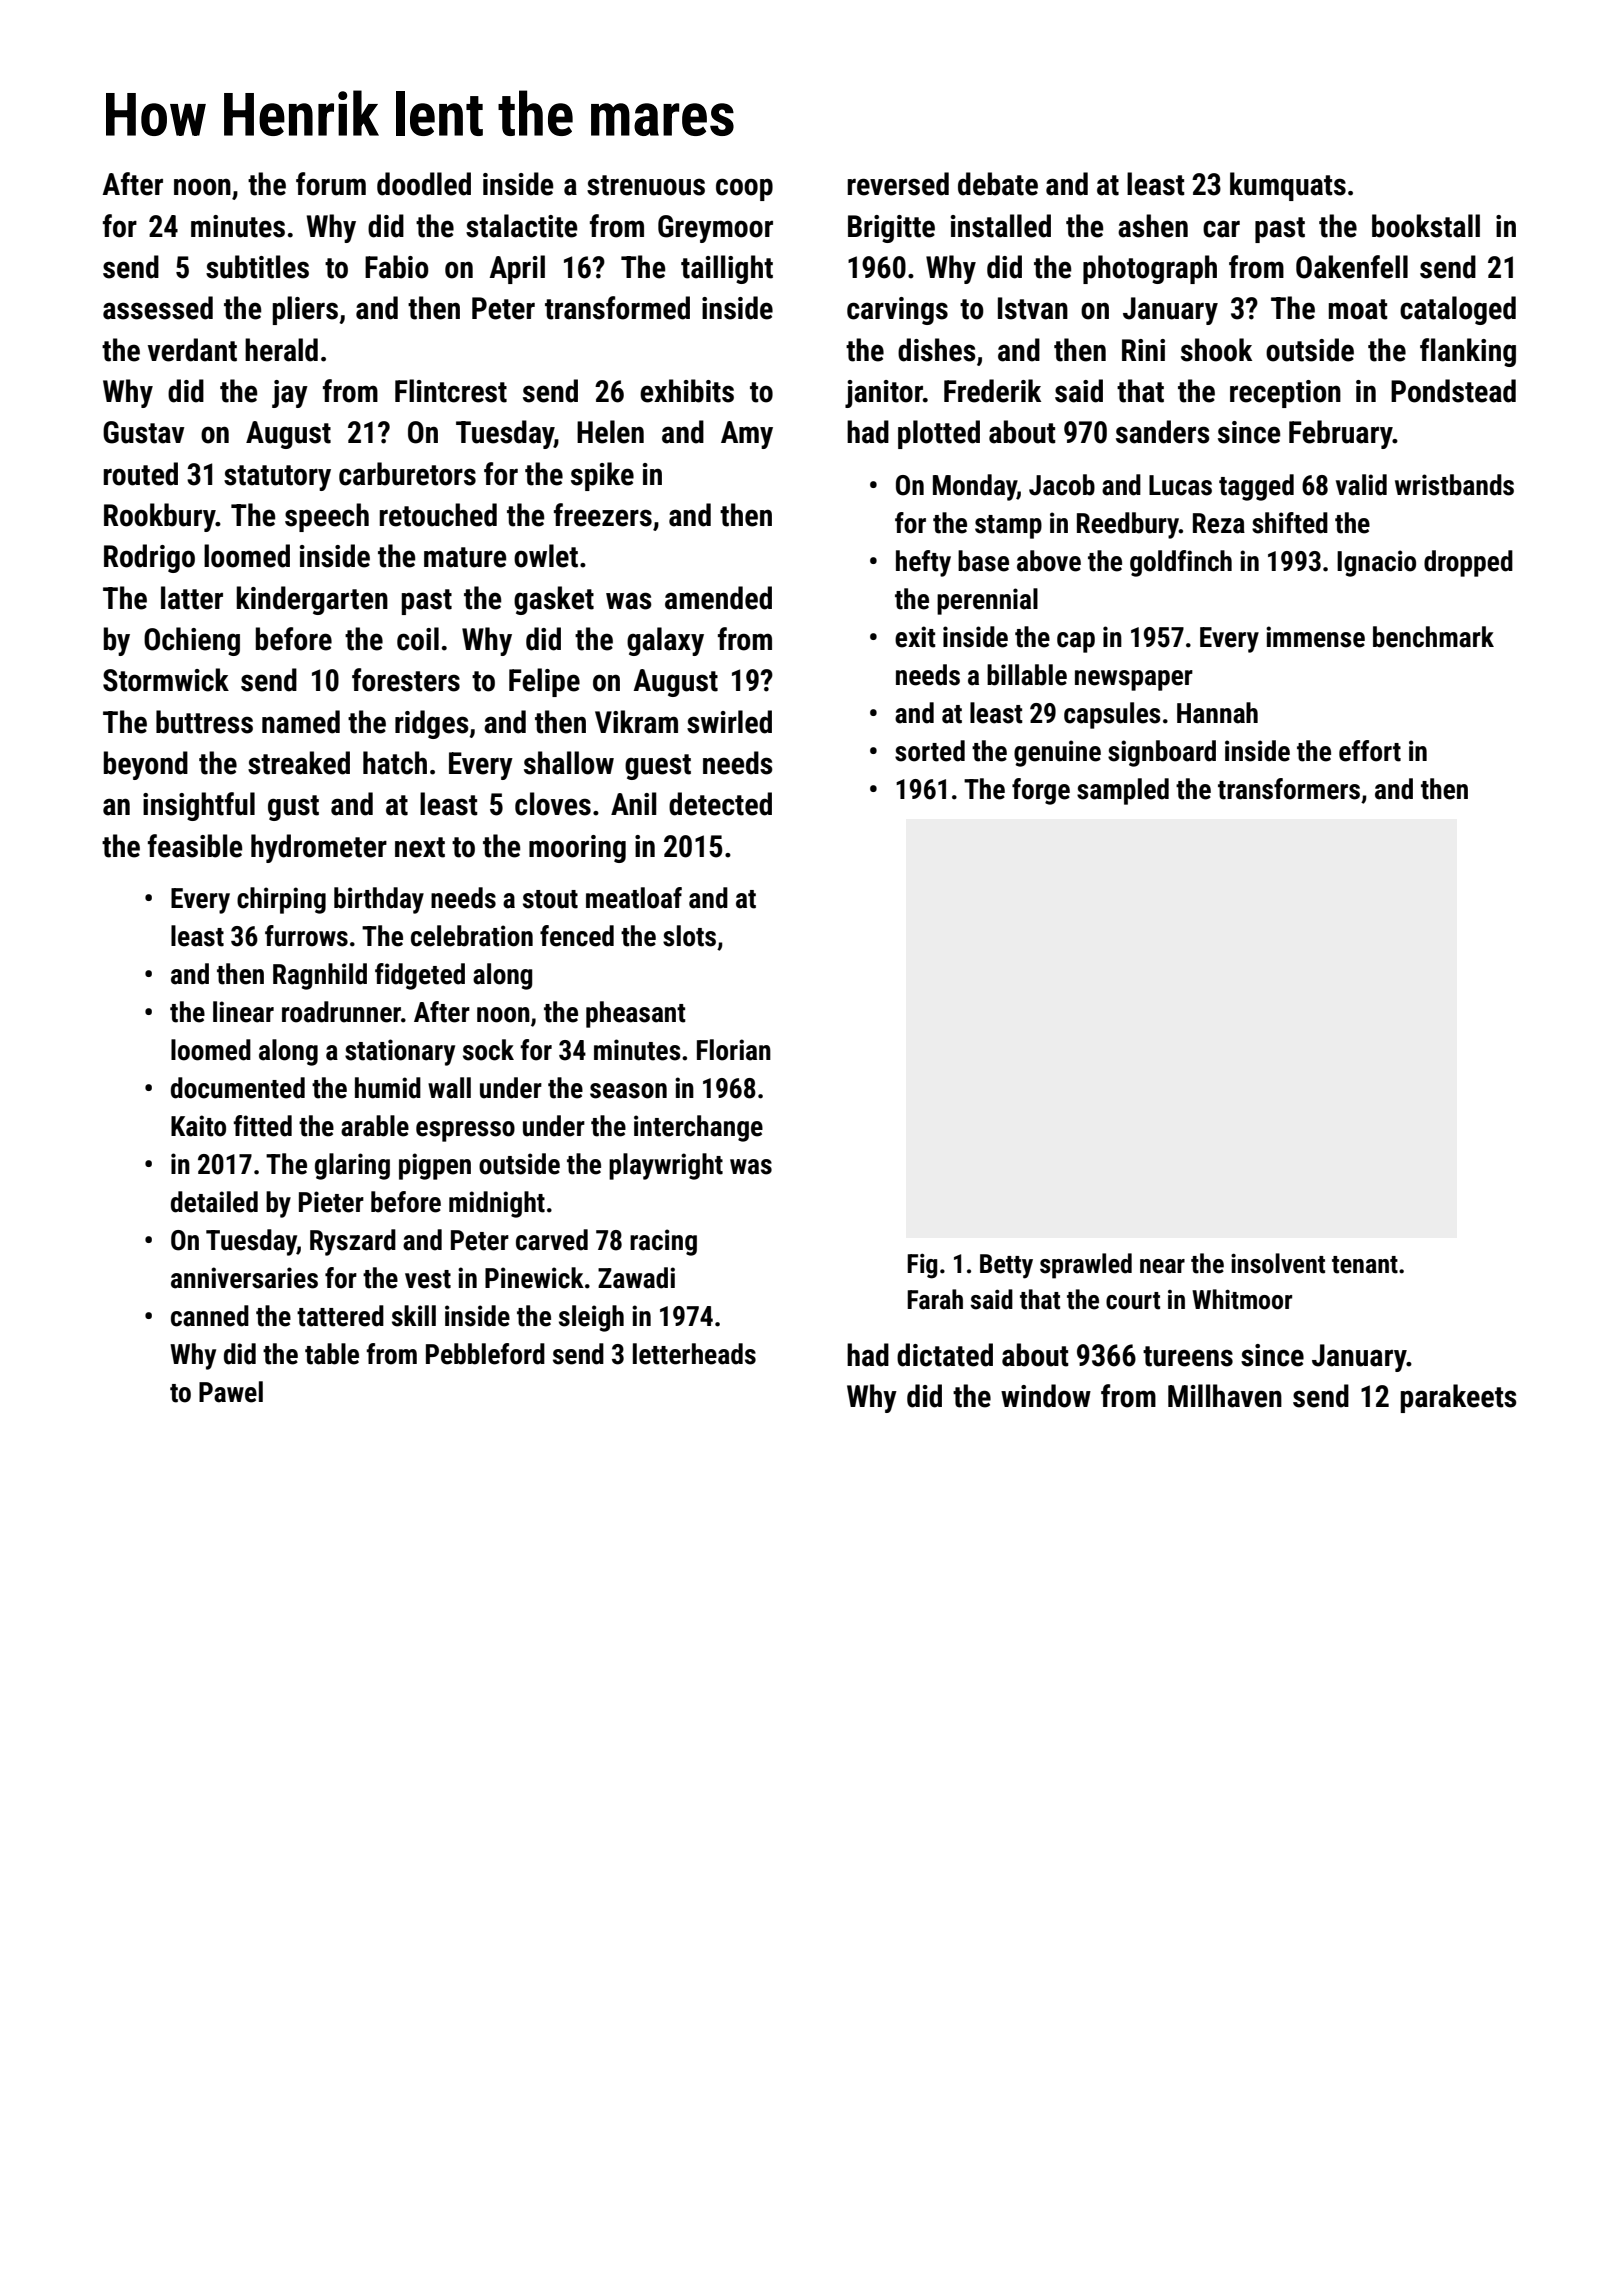 The image size is (1620, 2292). I want to click on benchmark, so click(1433, 637).
